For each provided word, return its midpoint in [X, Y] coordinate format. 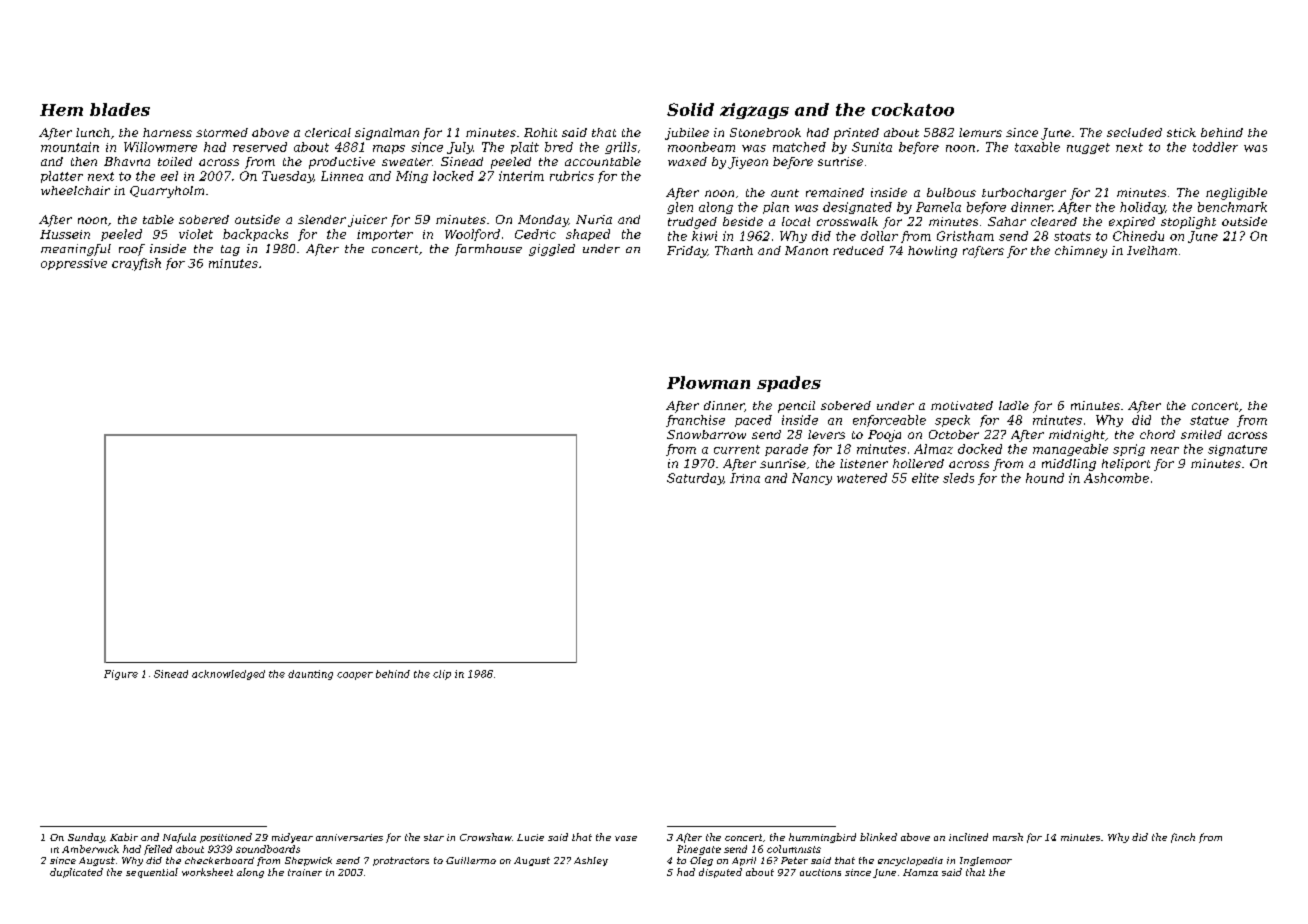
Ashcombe [1116, 478]
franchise [695, 421]
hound [1045, 478]
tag [230, 250]
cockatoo [913, 109]
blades [120, 109]
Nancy [812, 479]
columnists [794, 849]
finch [1183, 838]
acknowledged [228, 675]
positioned [226, 838]
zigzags [754, 111]
